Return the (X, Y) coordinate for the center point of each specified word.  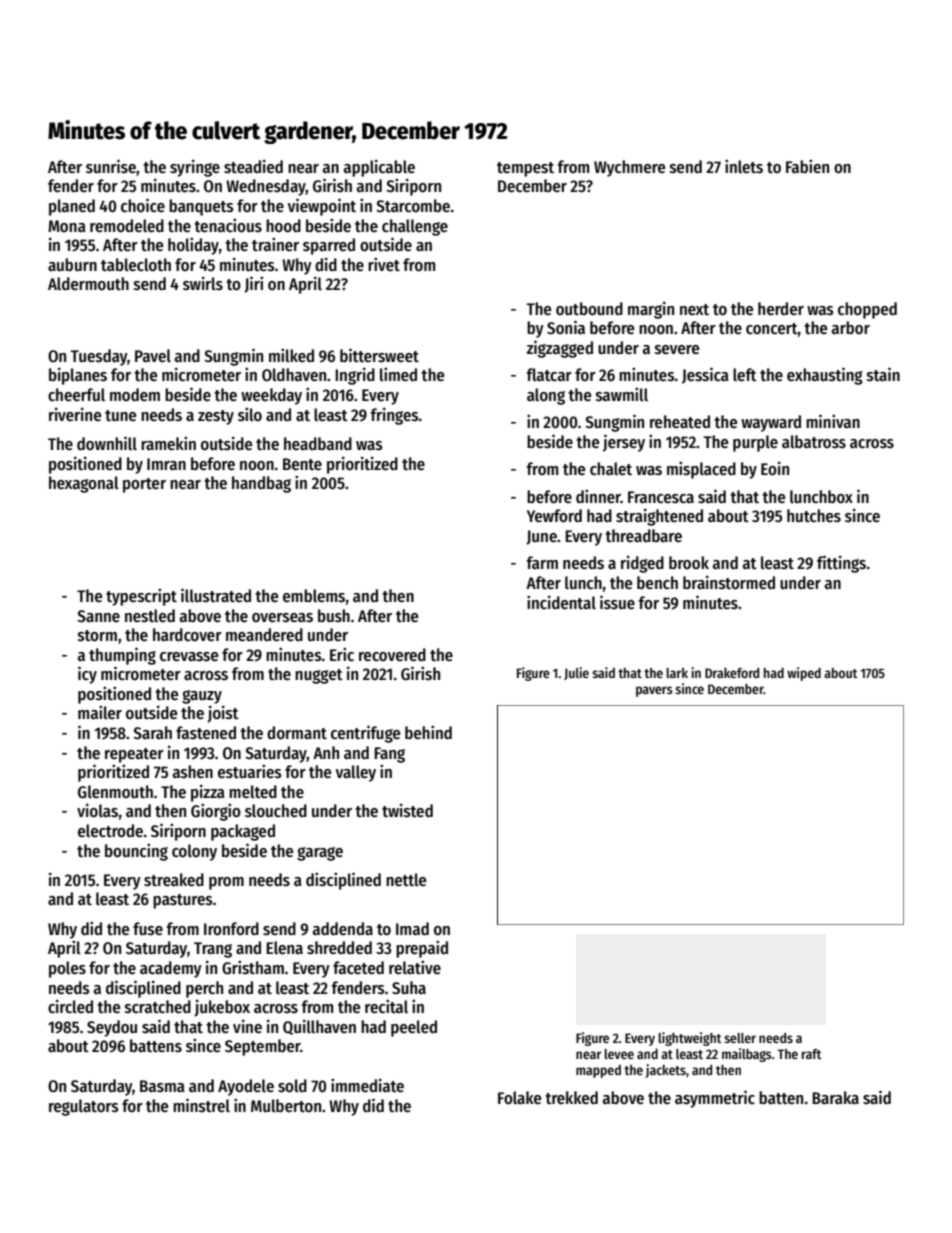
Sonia (566, 327)
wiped (804, 674)
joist (223, 714)
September (263, 1047)
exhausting (825, 376)
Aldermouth (88, 284)
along (546, 396)
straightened (659, 517)
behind (428, 732)
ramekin (168, 443)
